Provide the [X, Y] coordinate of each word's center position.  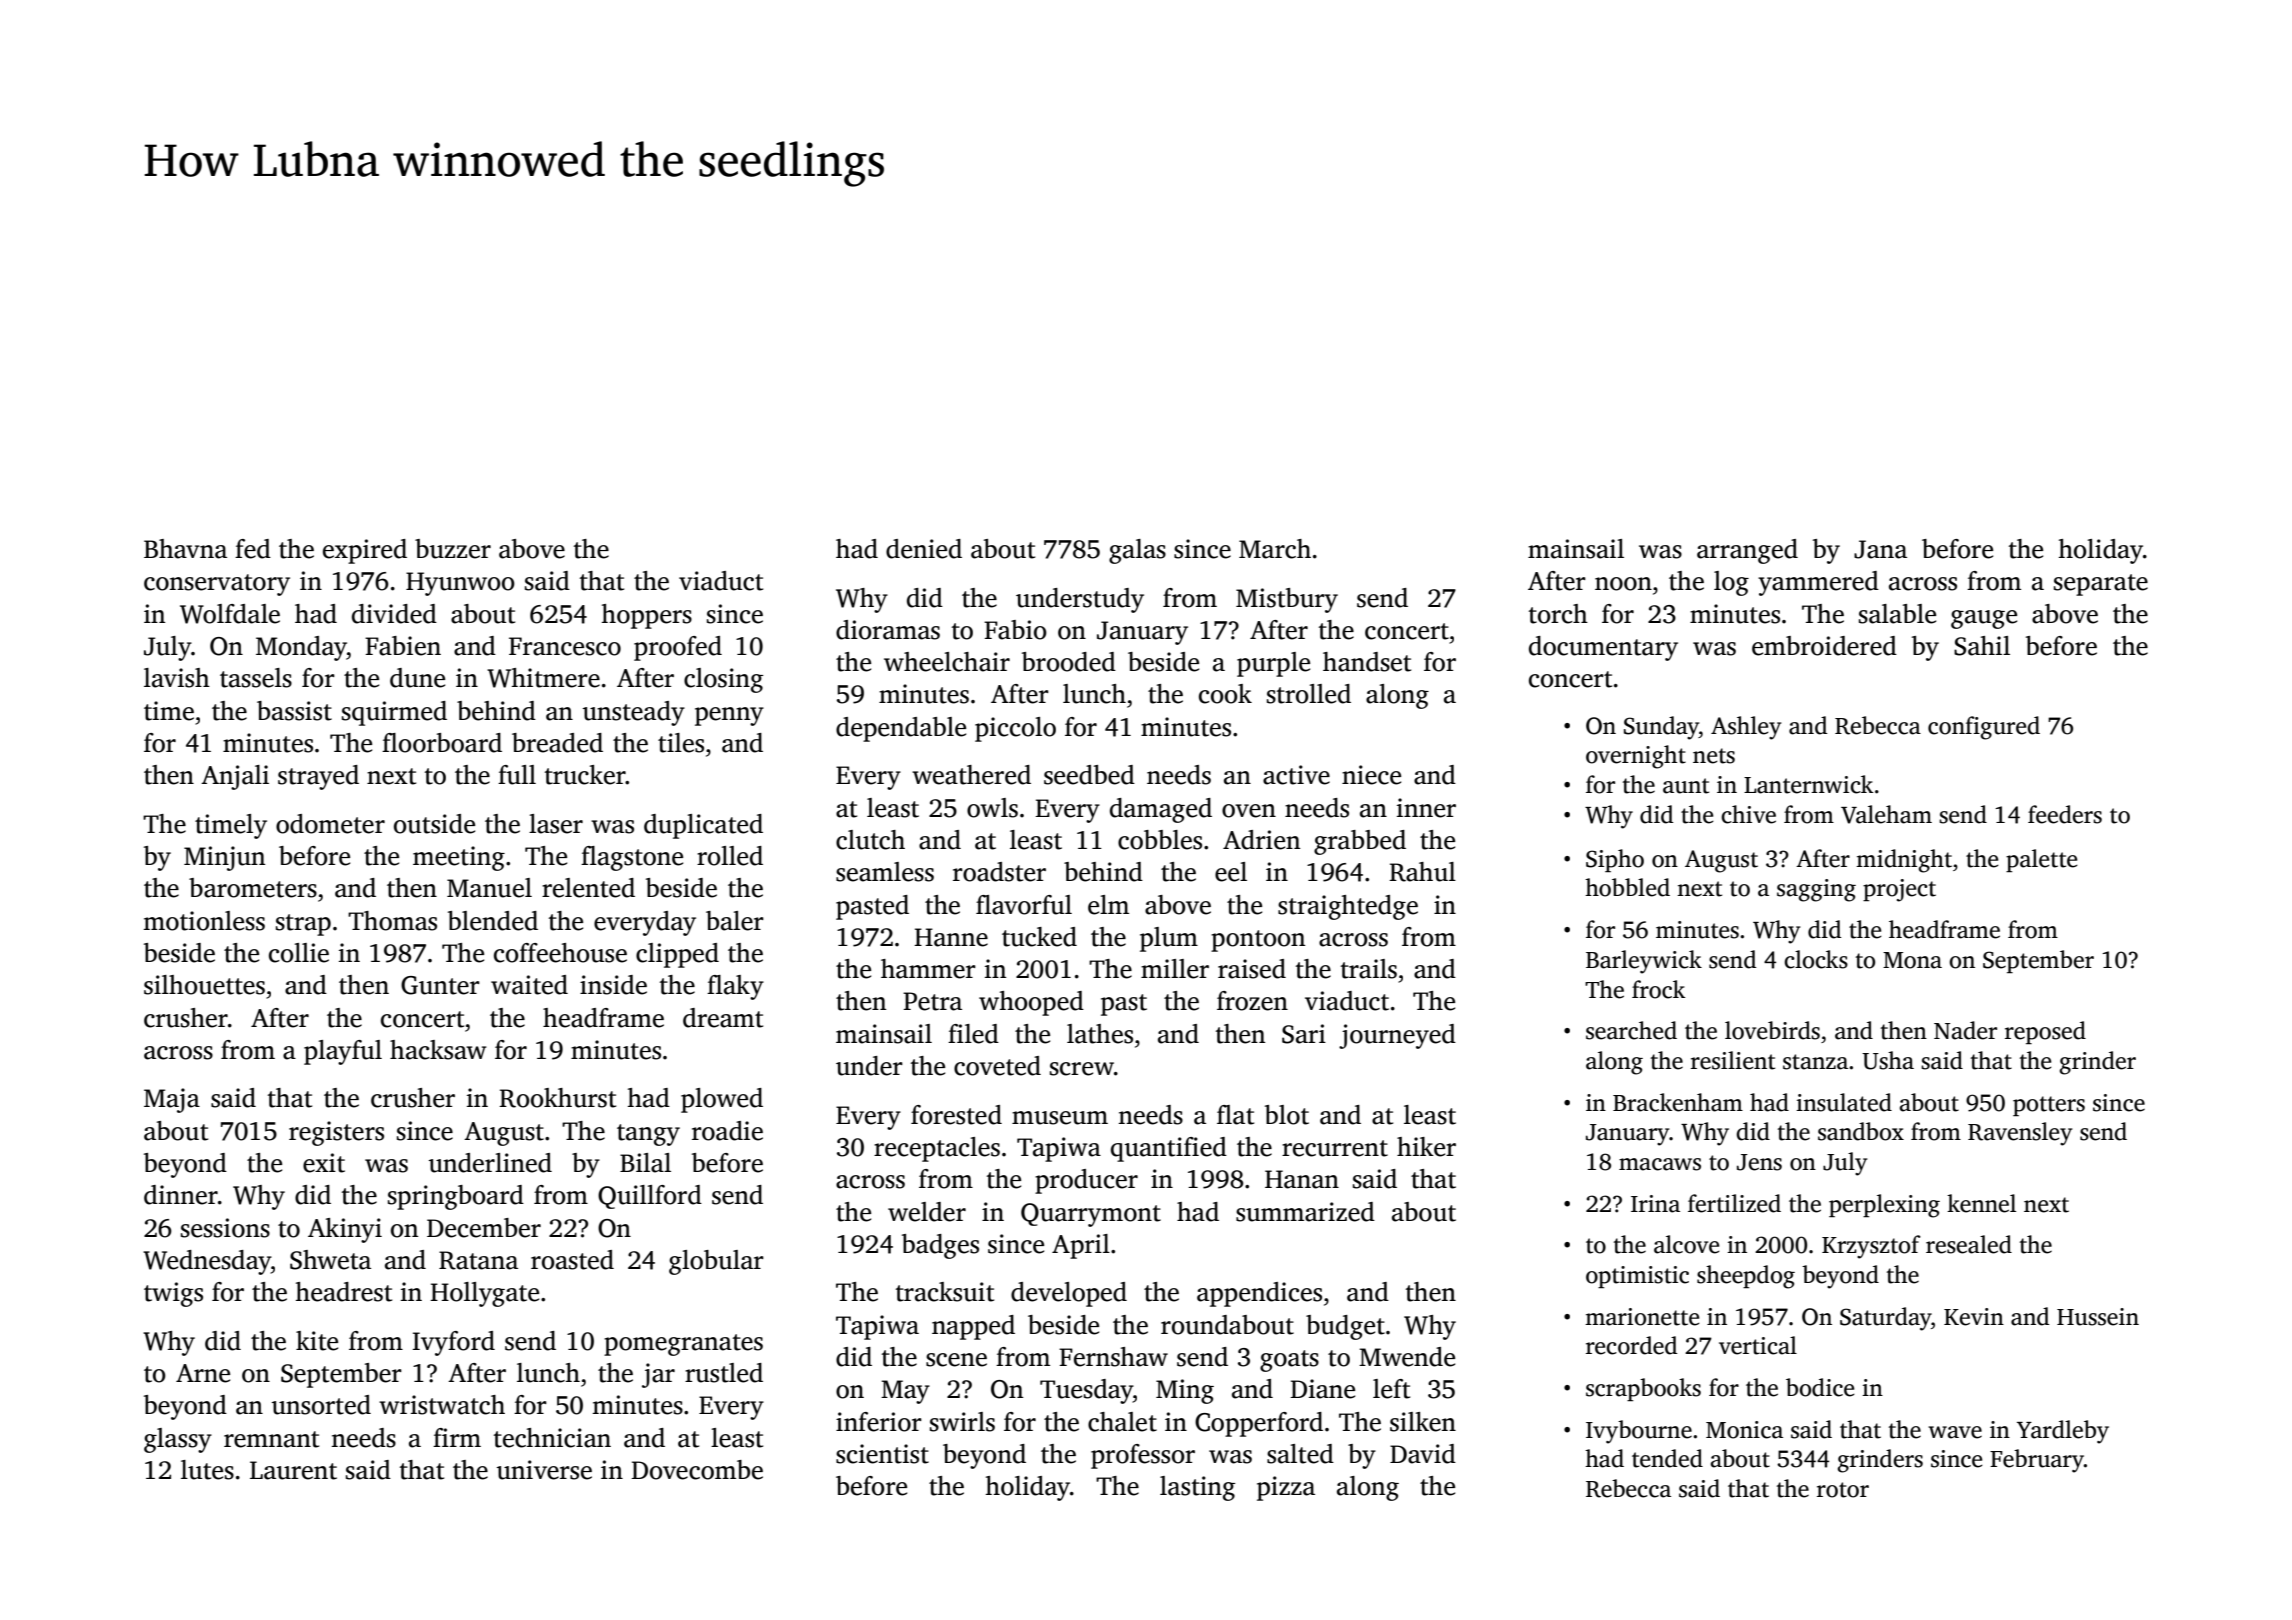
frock [1658, 989]
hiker [1426, 1147]
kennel [1981, 1203]
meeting [459, 858]
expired [365, 551]
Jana [1880, 549]
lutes [207, 1470]
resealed [1969, 1244]
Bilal [645, 1163]
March [1275, 549]
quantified [1169, 1149]
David [1423, 1454]
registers [336, 1133]
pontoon [1258, 941]
